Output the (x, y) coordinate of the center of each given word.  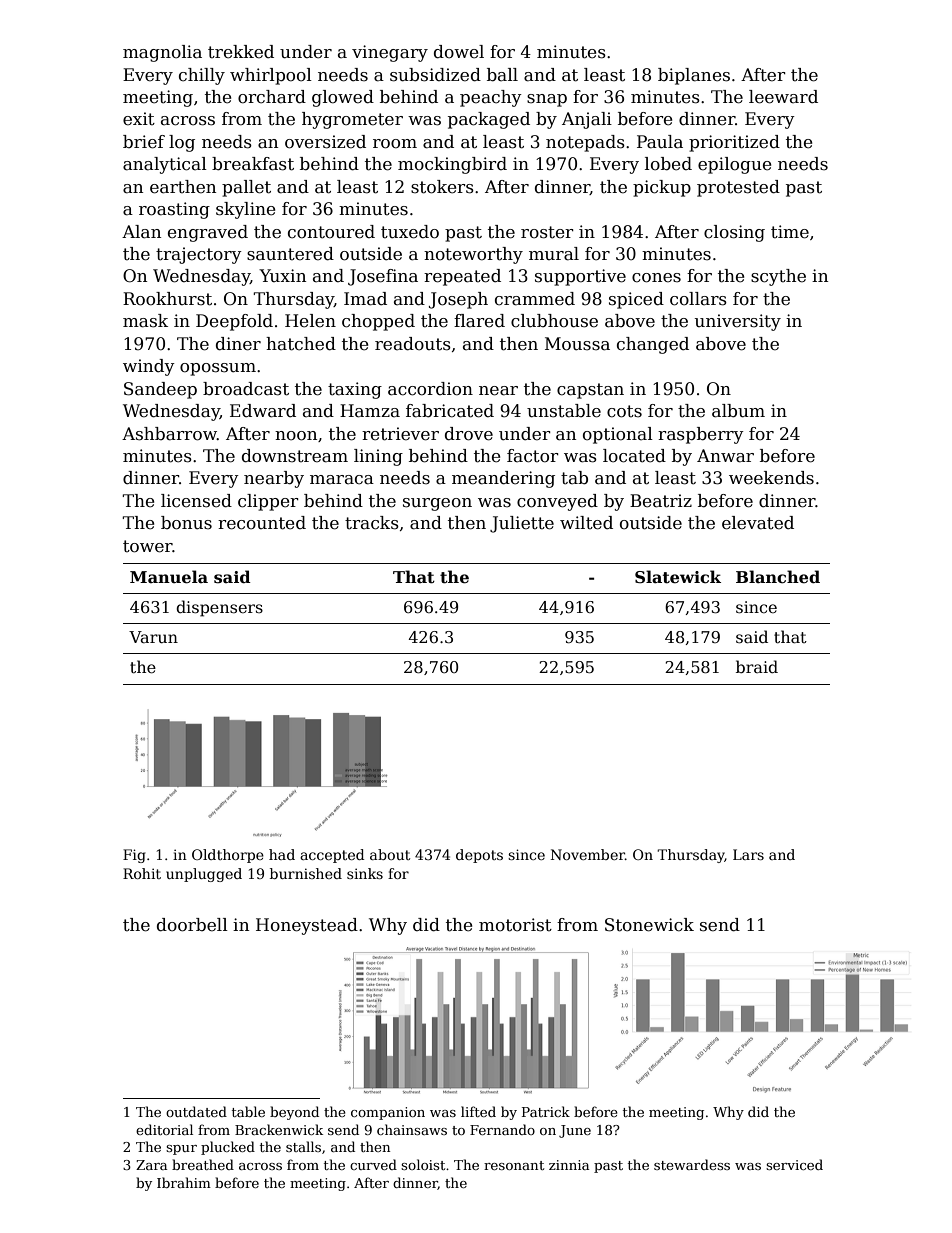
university (738, 322)
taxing (355, 390)
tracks (372, 523)
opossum (218, 369)
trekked (241, 52)
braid (757, 666)
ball (502, 75)
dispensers (219, 608)
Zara (151, 1165)
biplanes (694, 76)
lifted (478, 1111)
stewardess (692, 1164)
